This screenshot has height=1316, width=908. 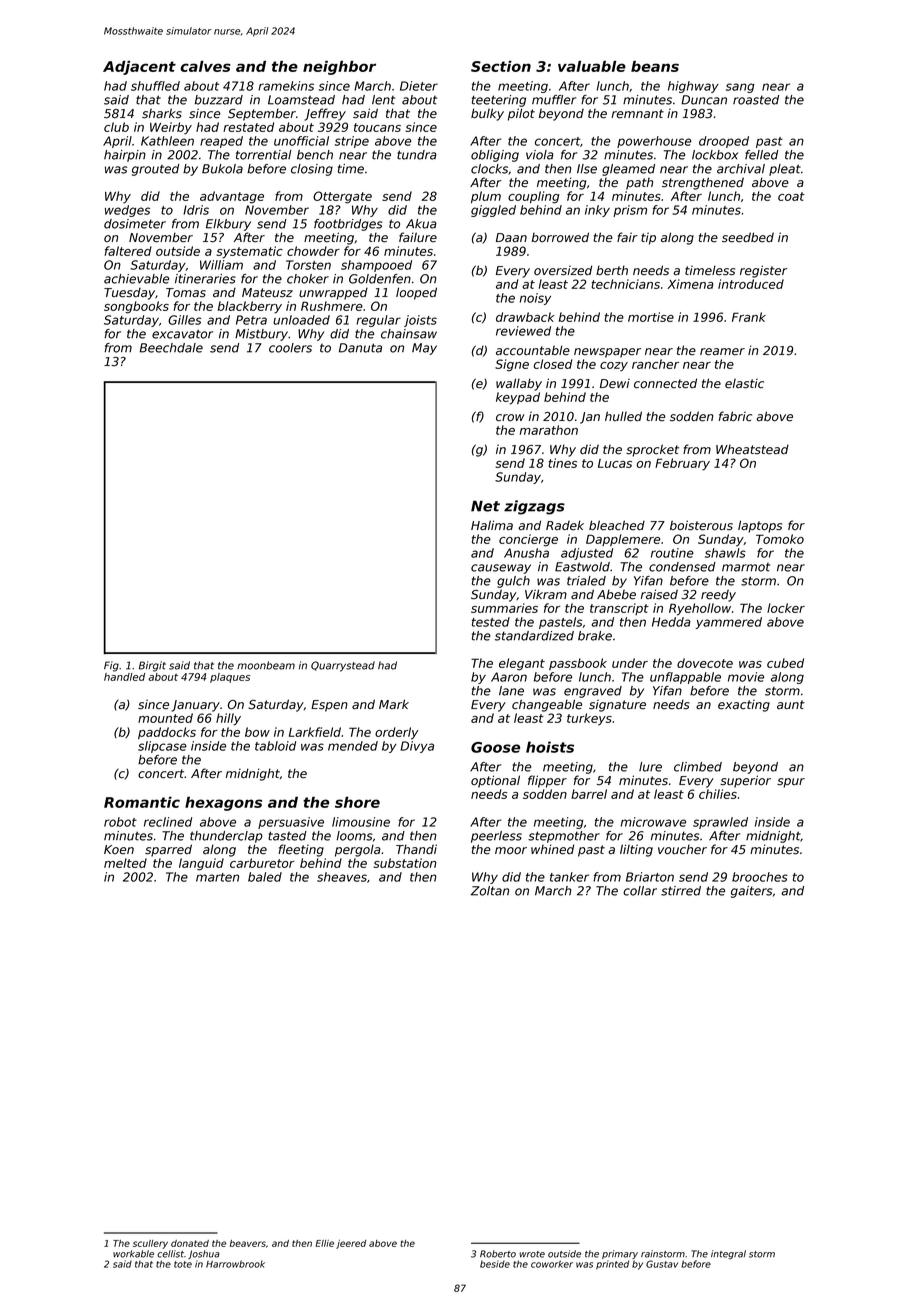 I want to click on flipper, so click(x=547, y=781).
